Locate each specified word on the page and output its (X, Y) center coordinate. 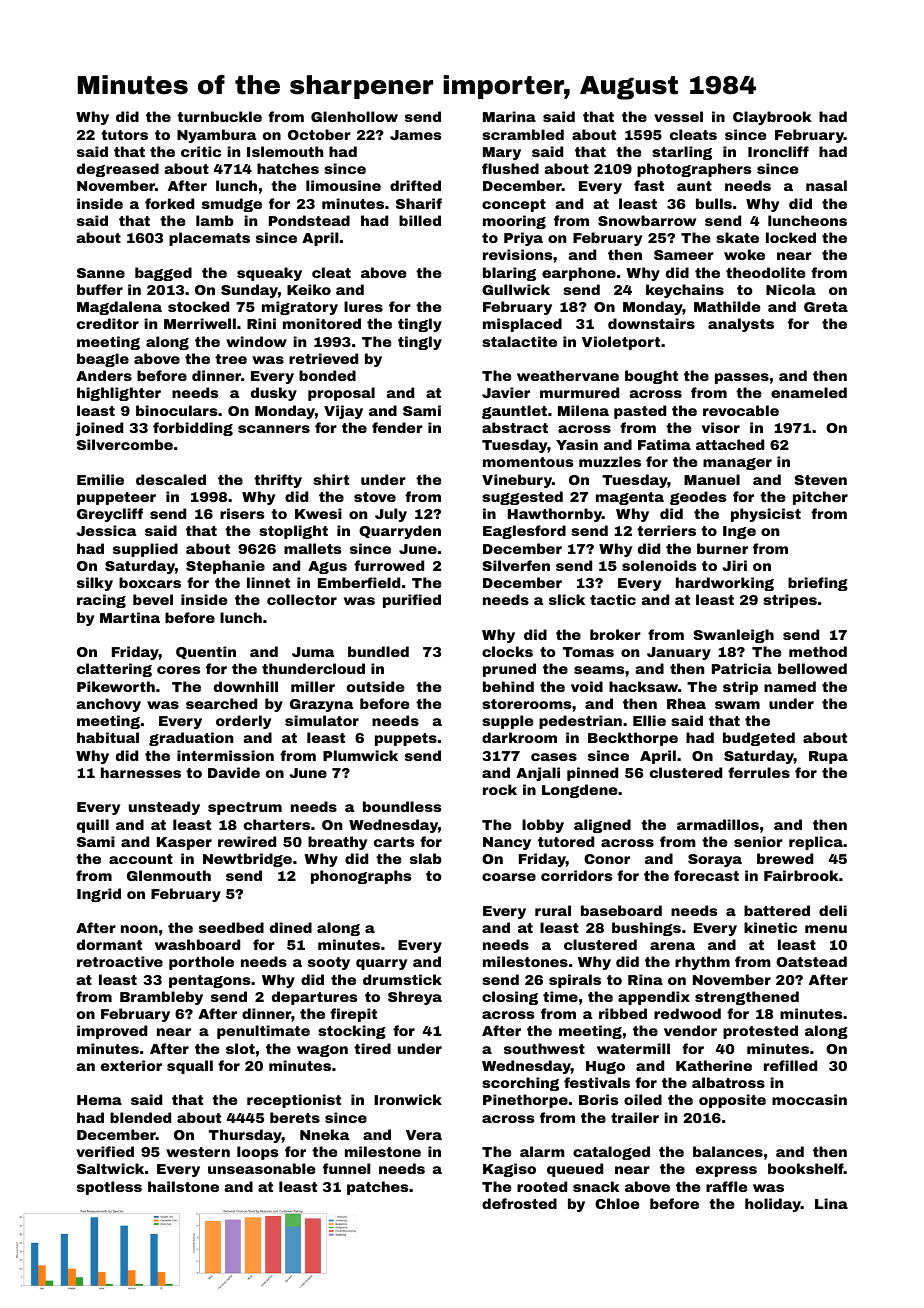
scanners (274, 429)
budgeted (759, 739)
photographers (694, 170)
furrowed (389, 565)
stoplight (293, 532)
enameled (809, 392)
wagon (322, 1051)
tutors (124, 135)
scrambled (523, 134)
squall (190, 1067)
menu (826, 929)
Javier (506, 392)
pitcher (820, 498)
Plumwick (360, 755)
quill (93, 826)
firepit (353, 1015)
